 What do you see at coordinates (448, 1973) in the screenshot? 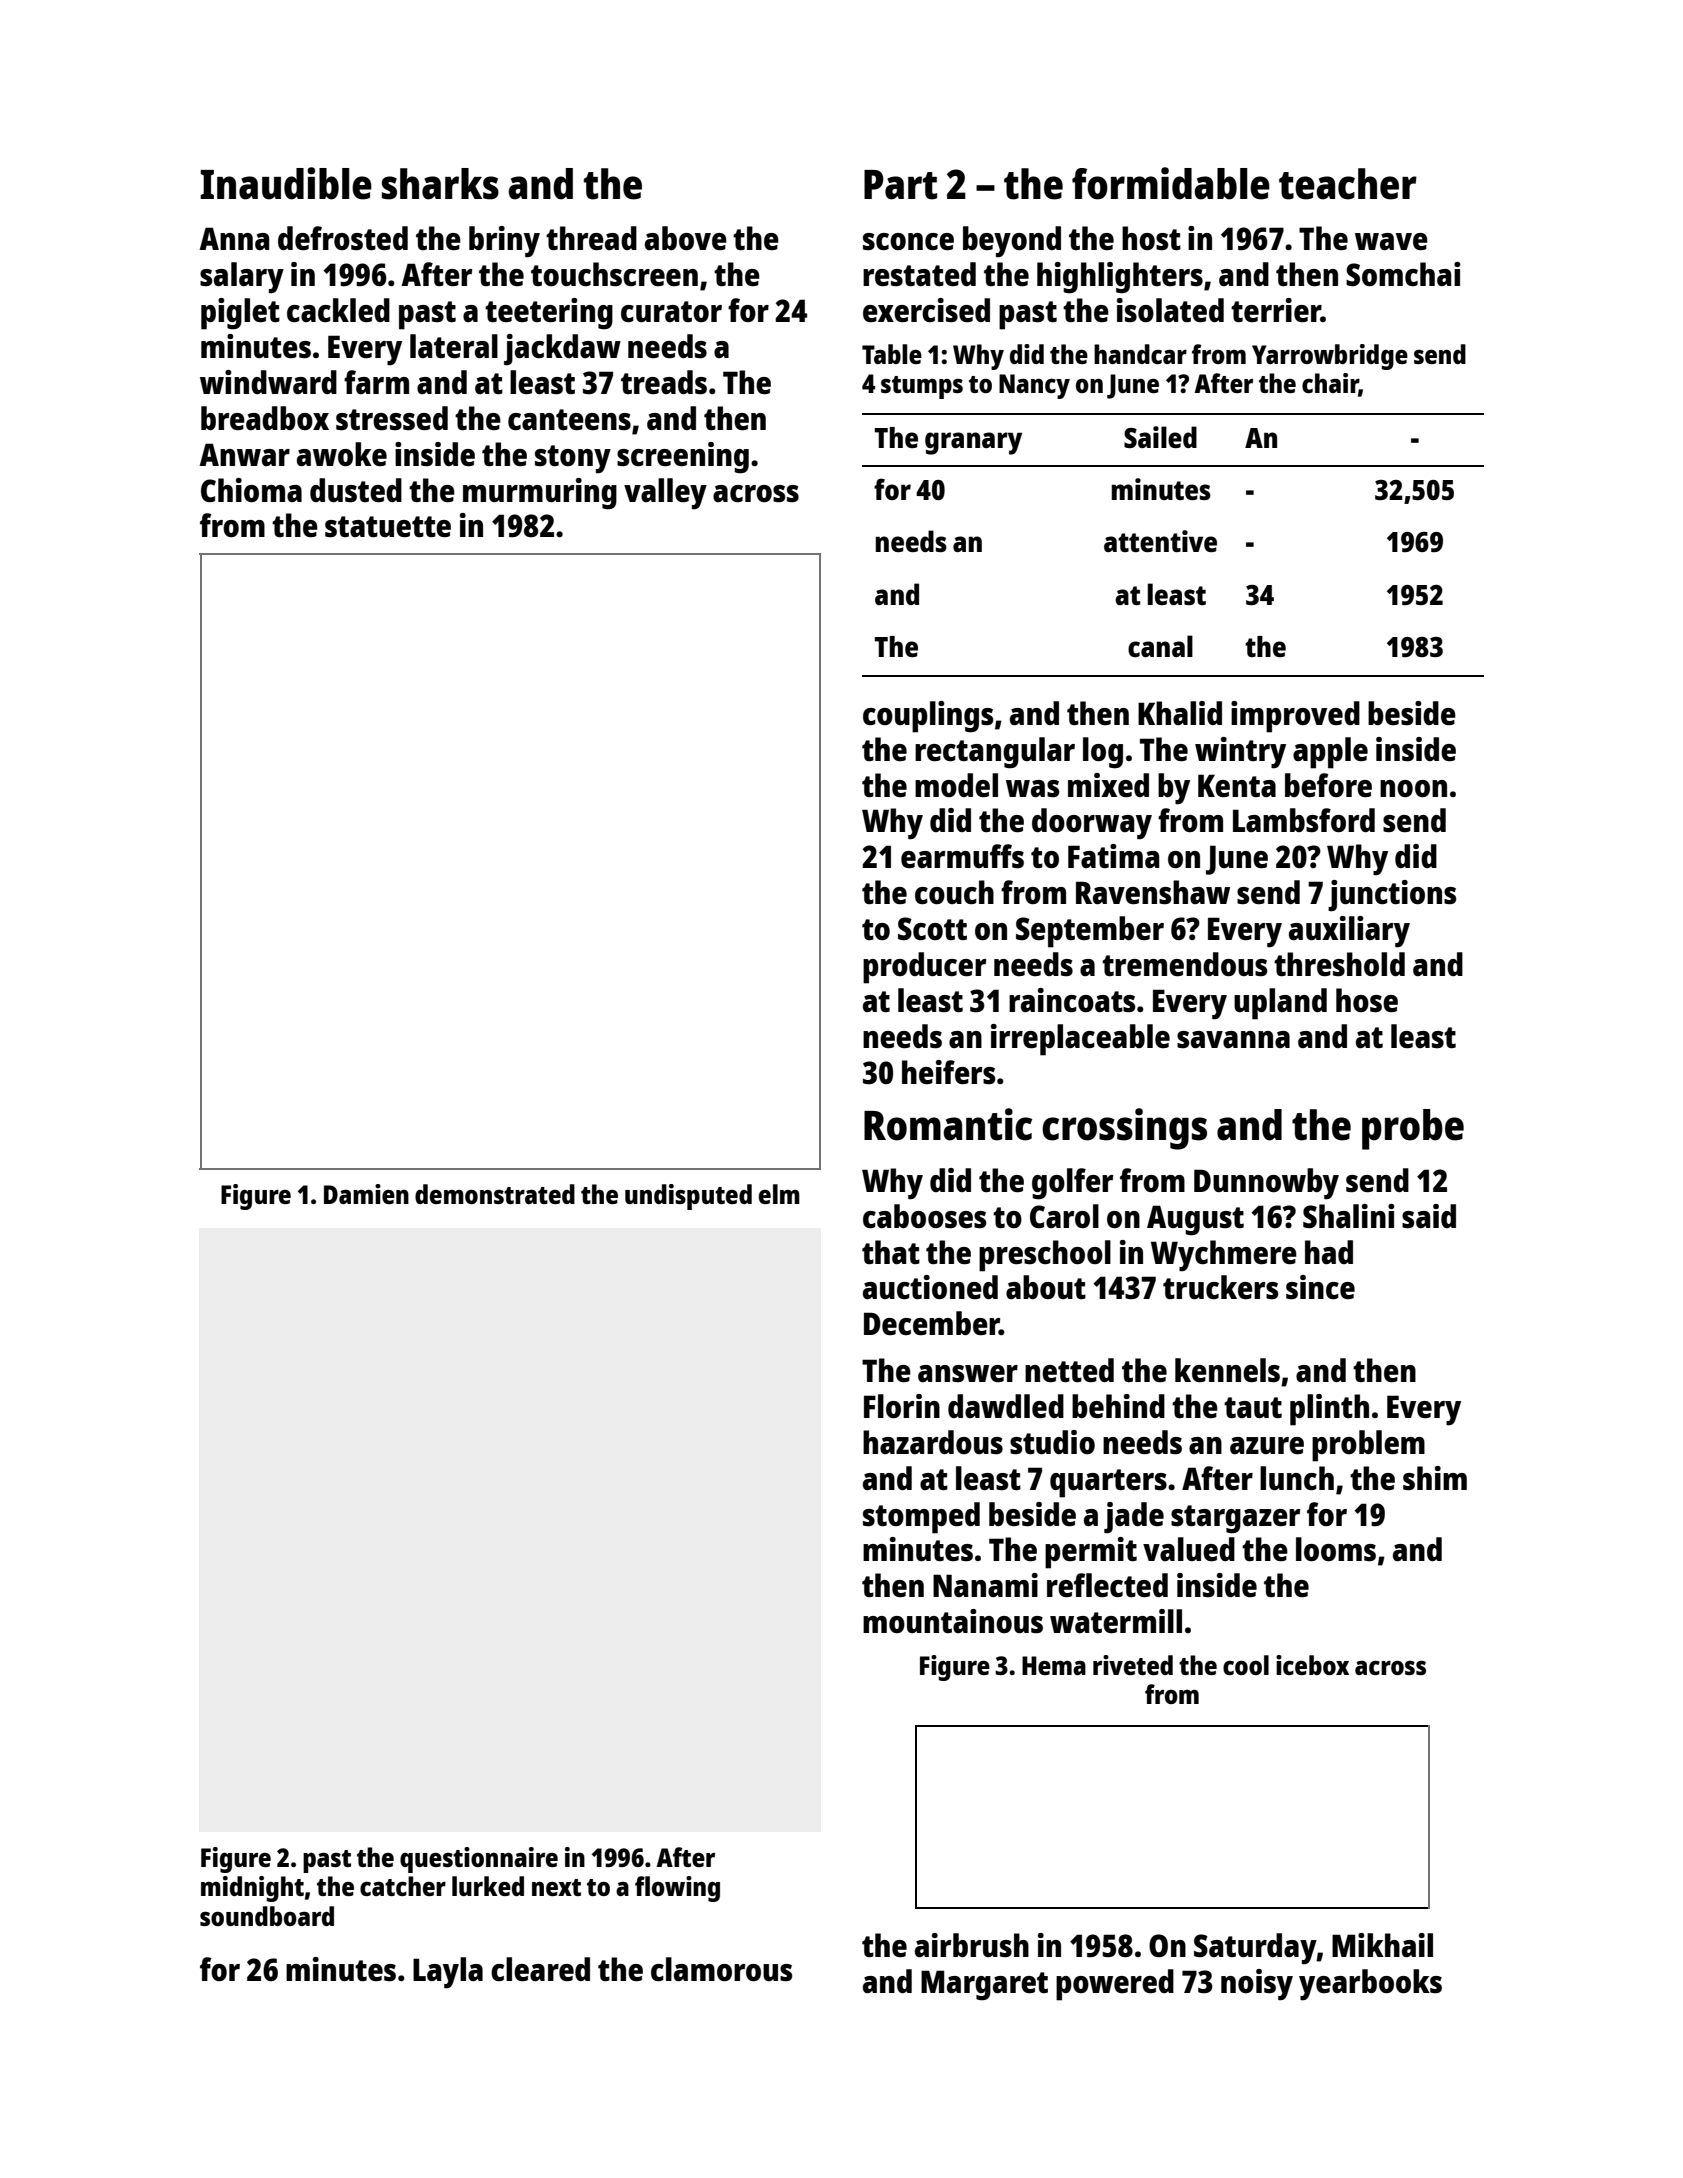
I see `Layla` at bounding box center [448, 1973].
